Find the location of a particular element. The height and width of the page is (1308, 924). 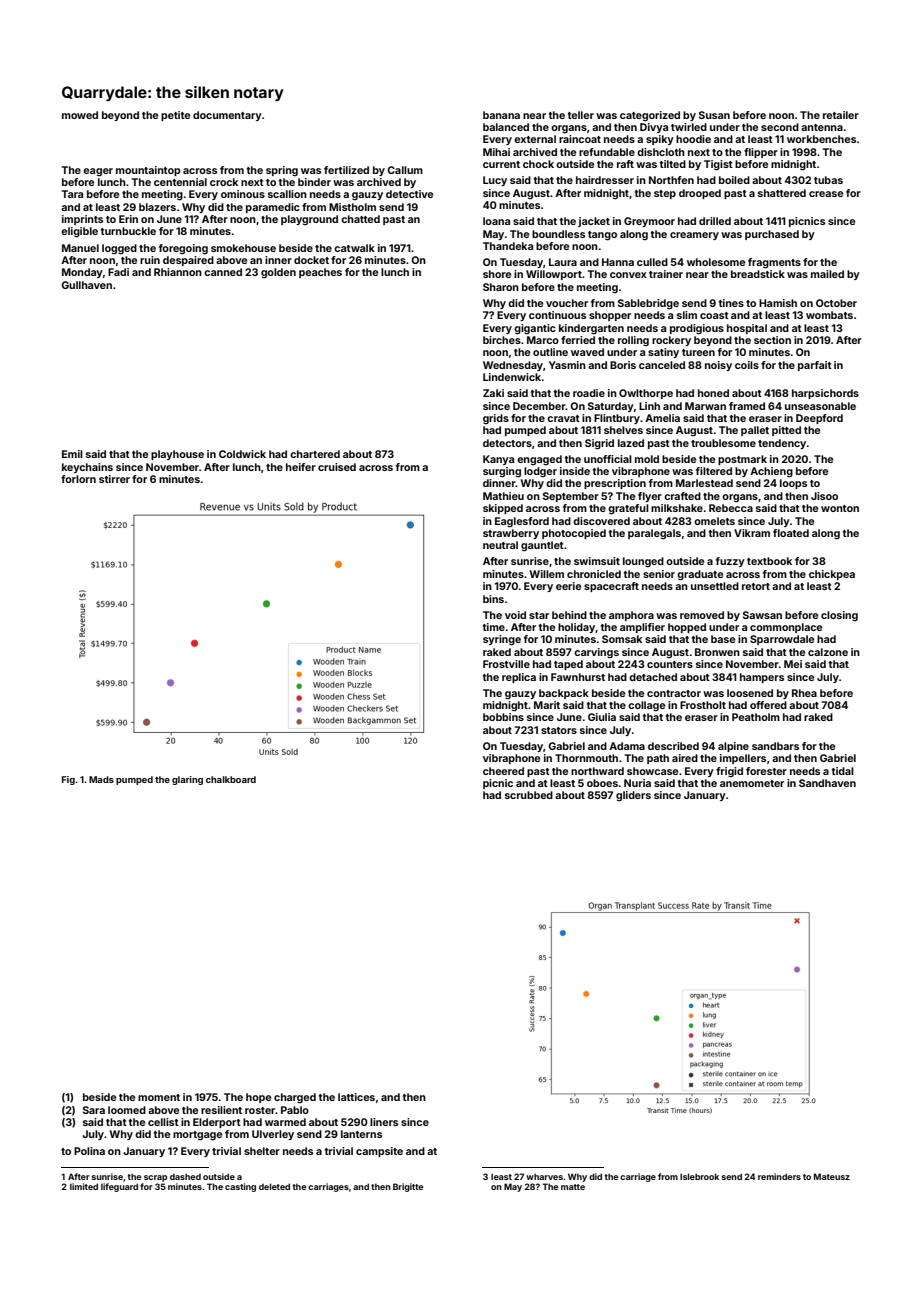

documentary is located at coordinates (227, 116).
